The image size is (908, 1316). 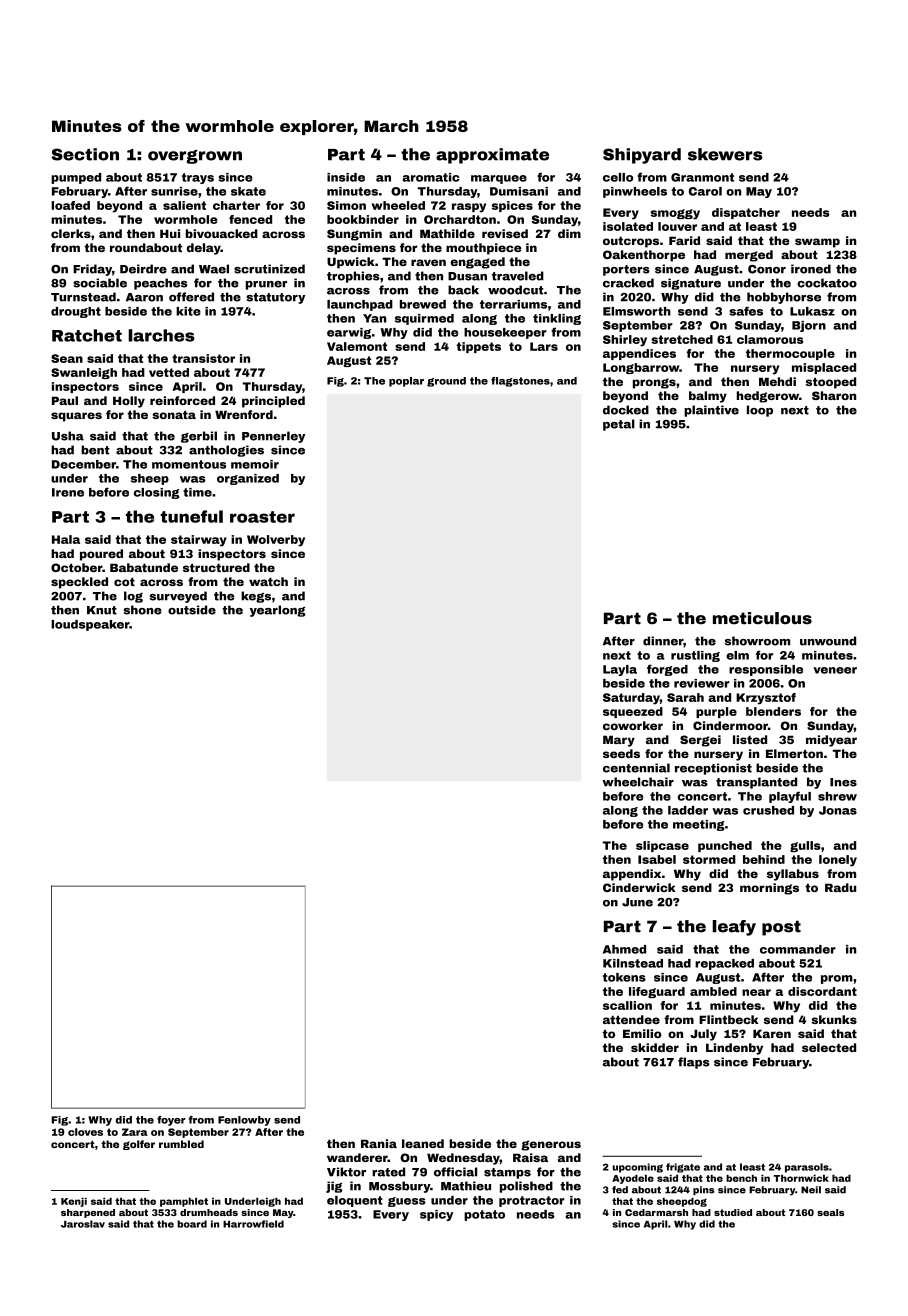 What do you see at coordinates (278, 611) in the page?
I see `yearlong` at bounding box center [278, 611].
